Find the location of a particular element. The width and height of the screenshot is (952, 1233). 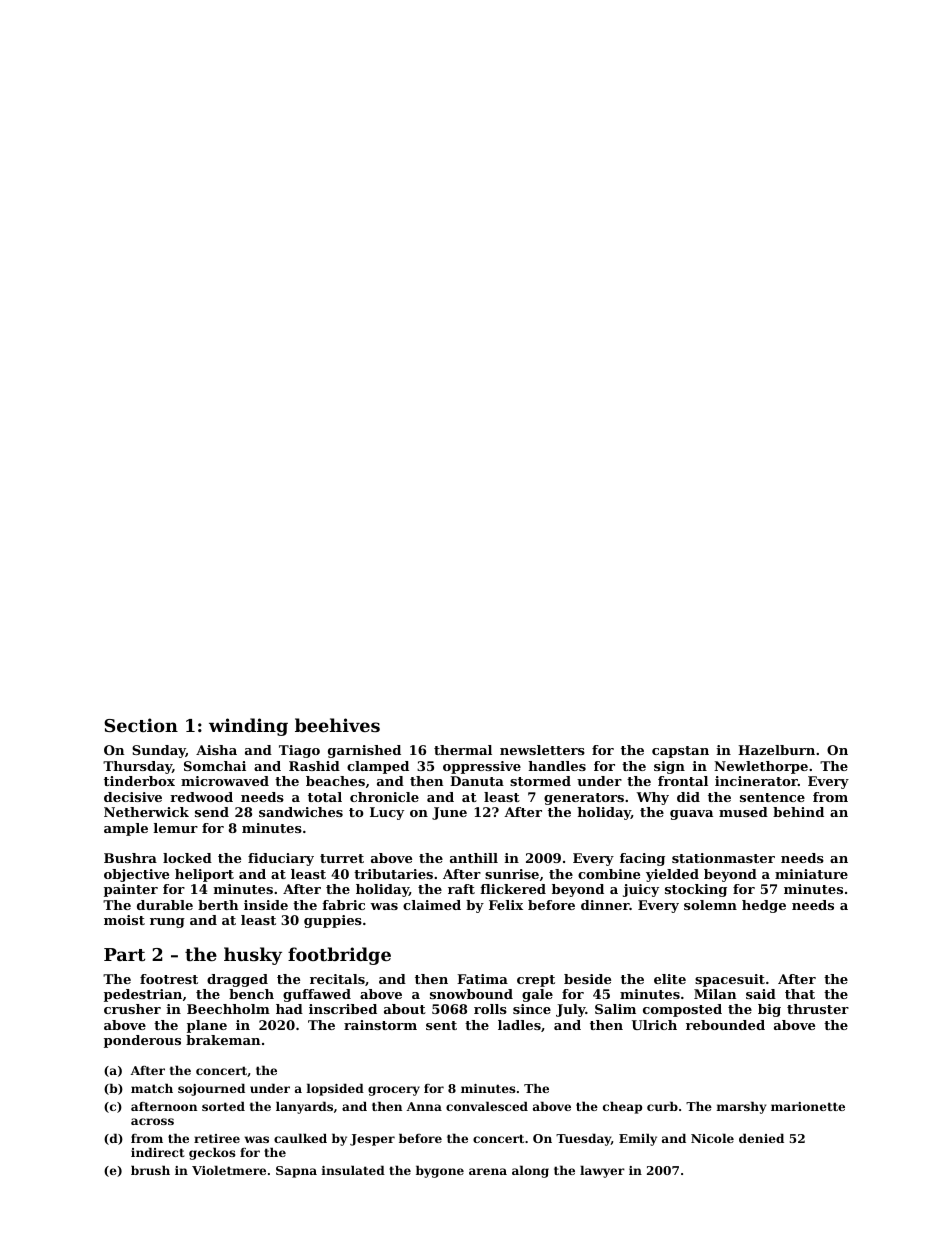

claimed is located at coordinates (432, 905).
